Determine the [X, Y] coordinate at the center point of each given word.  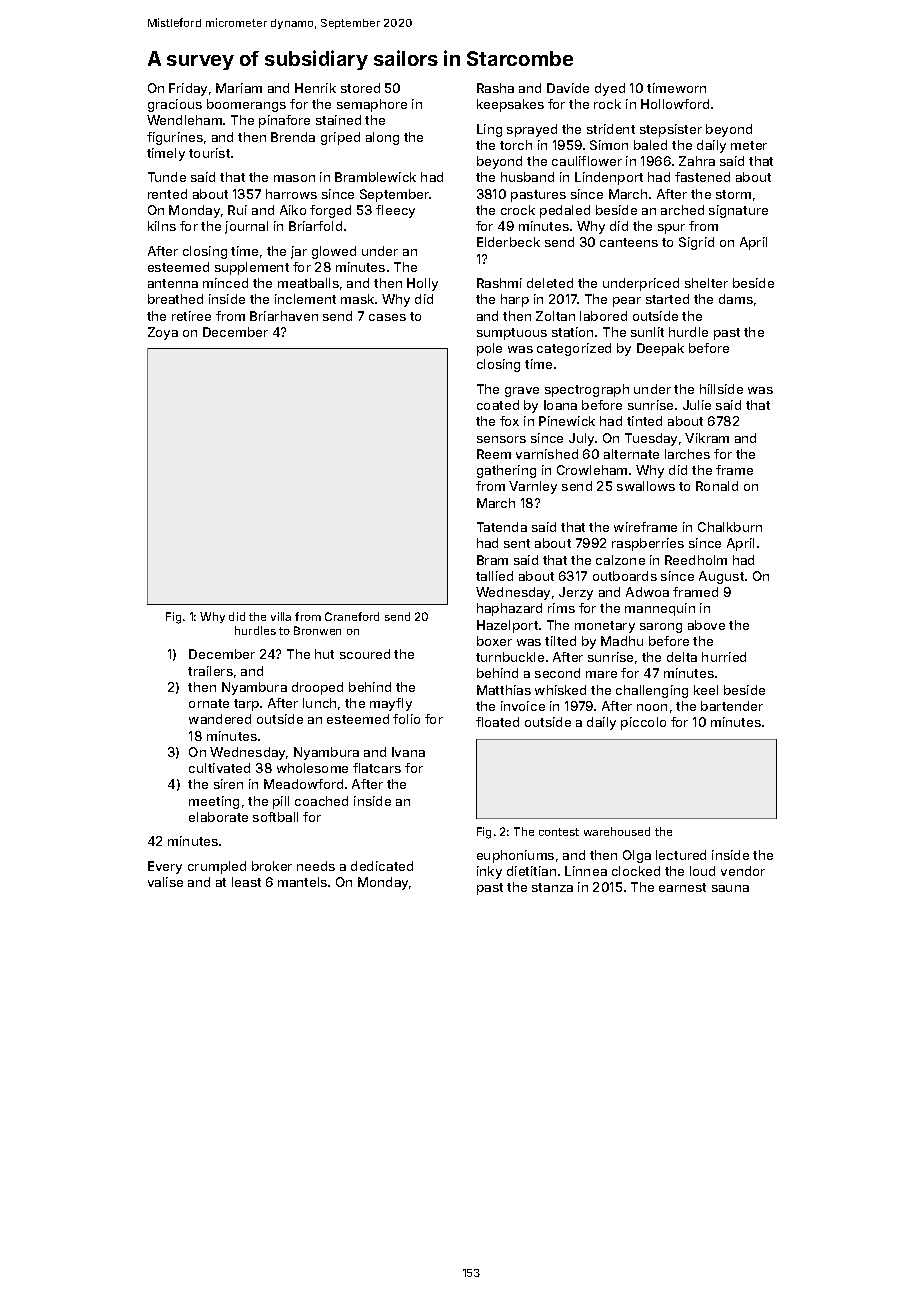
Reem [494, 454]
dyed [610, 89]
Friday [188, 89]
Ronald [717, 486]
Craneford [352, 616]
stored [360, 88]
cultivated [219, 768]
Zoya [163, 333]
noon [652, 707]
